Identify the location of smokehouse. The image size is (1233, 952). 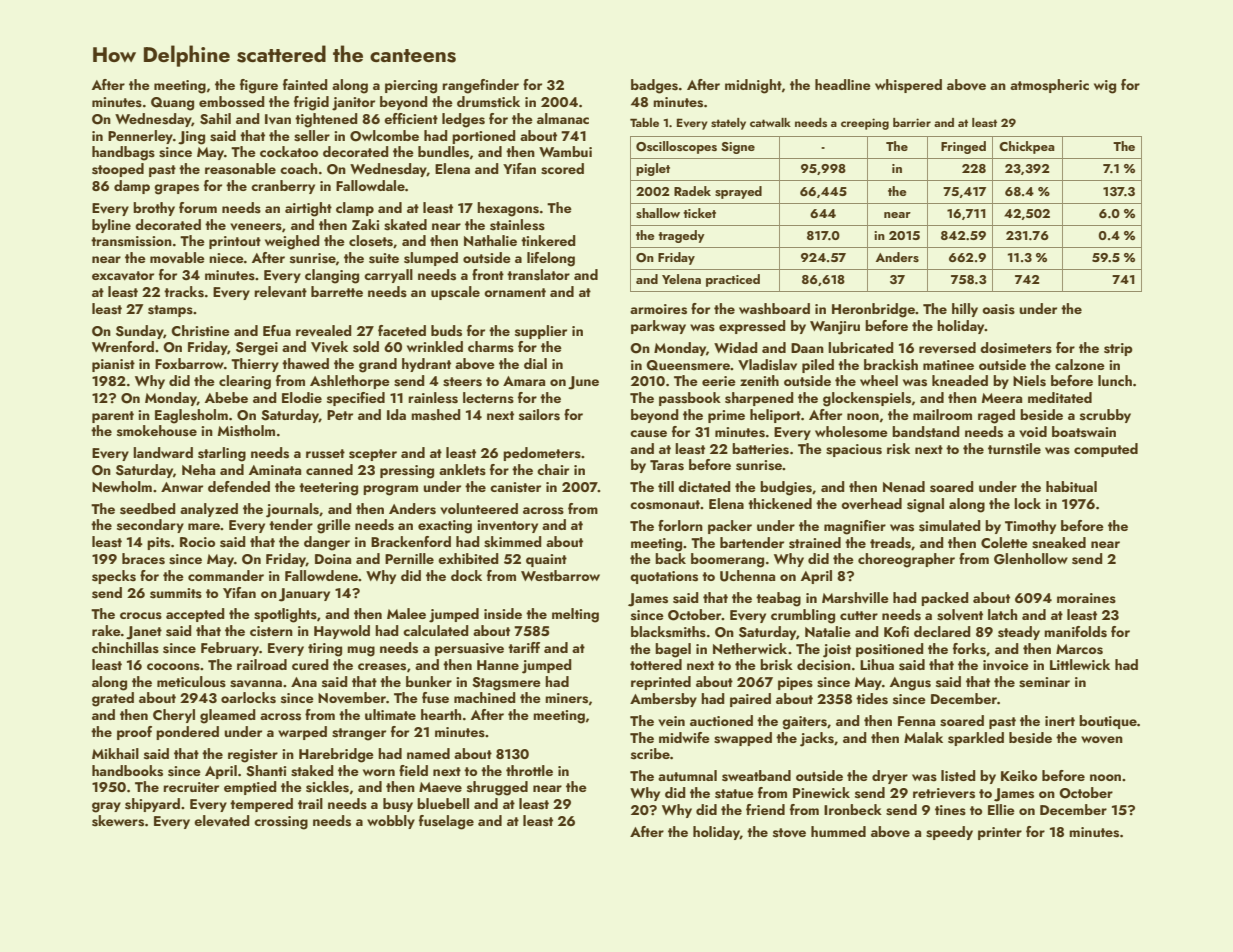
(157, 431).
